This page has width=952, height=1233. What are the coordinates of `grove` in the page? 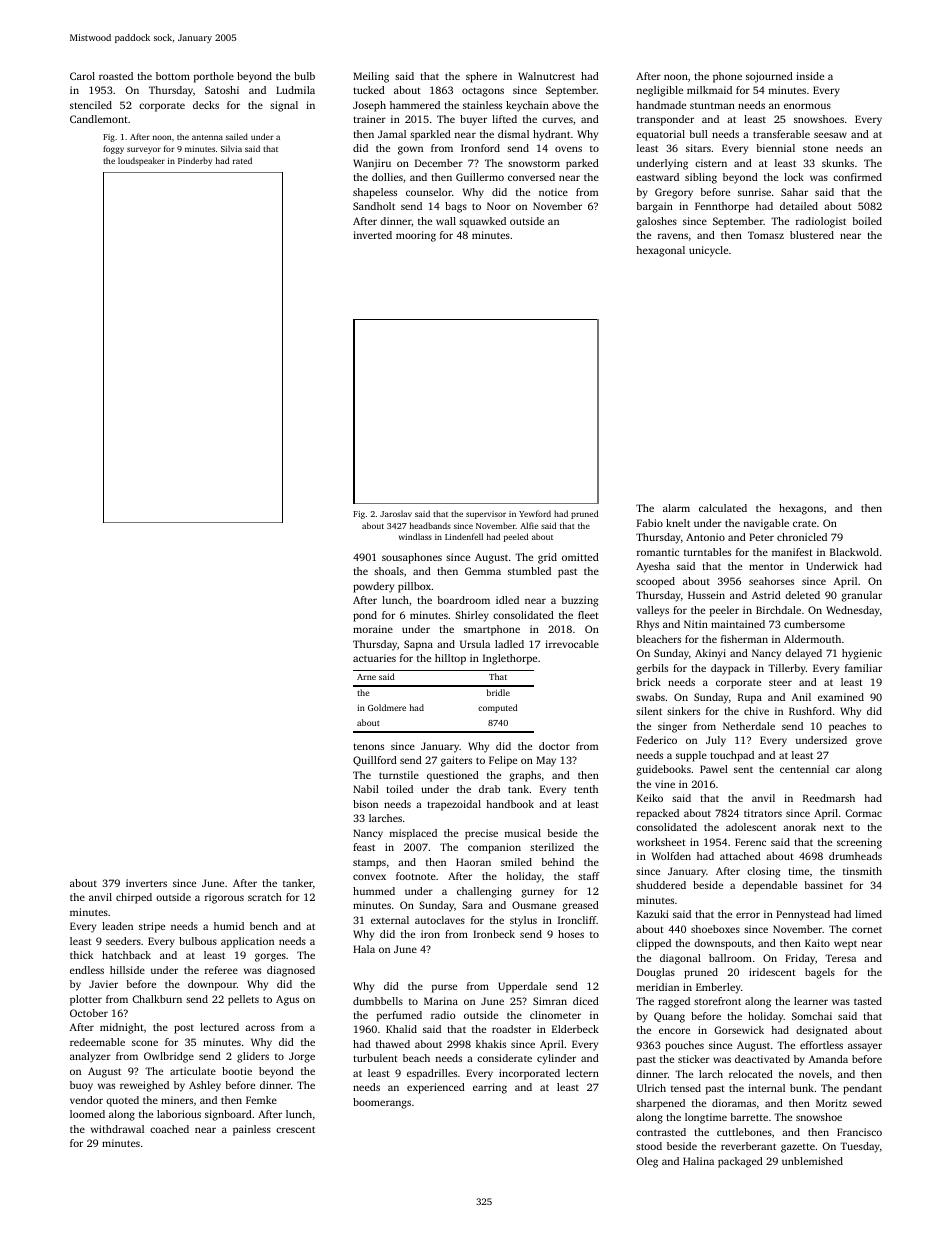 It's located at (869, 742).
